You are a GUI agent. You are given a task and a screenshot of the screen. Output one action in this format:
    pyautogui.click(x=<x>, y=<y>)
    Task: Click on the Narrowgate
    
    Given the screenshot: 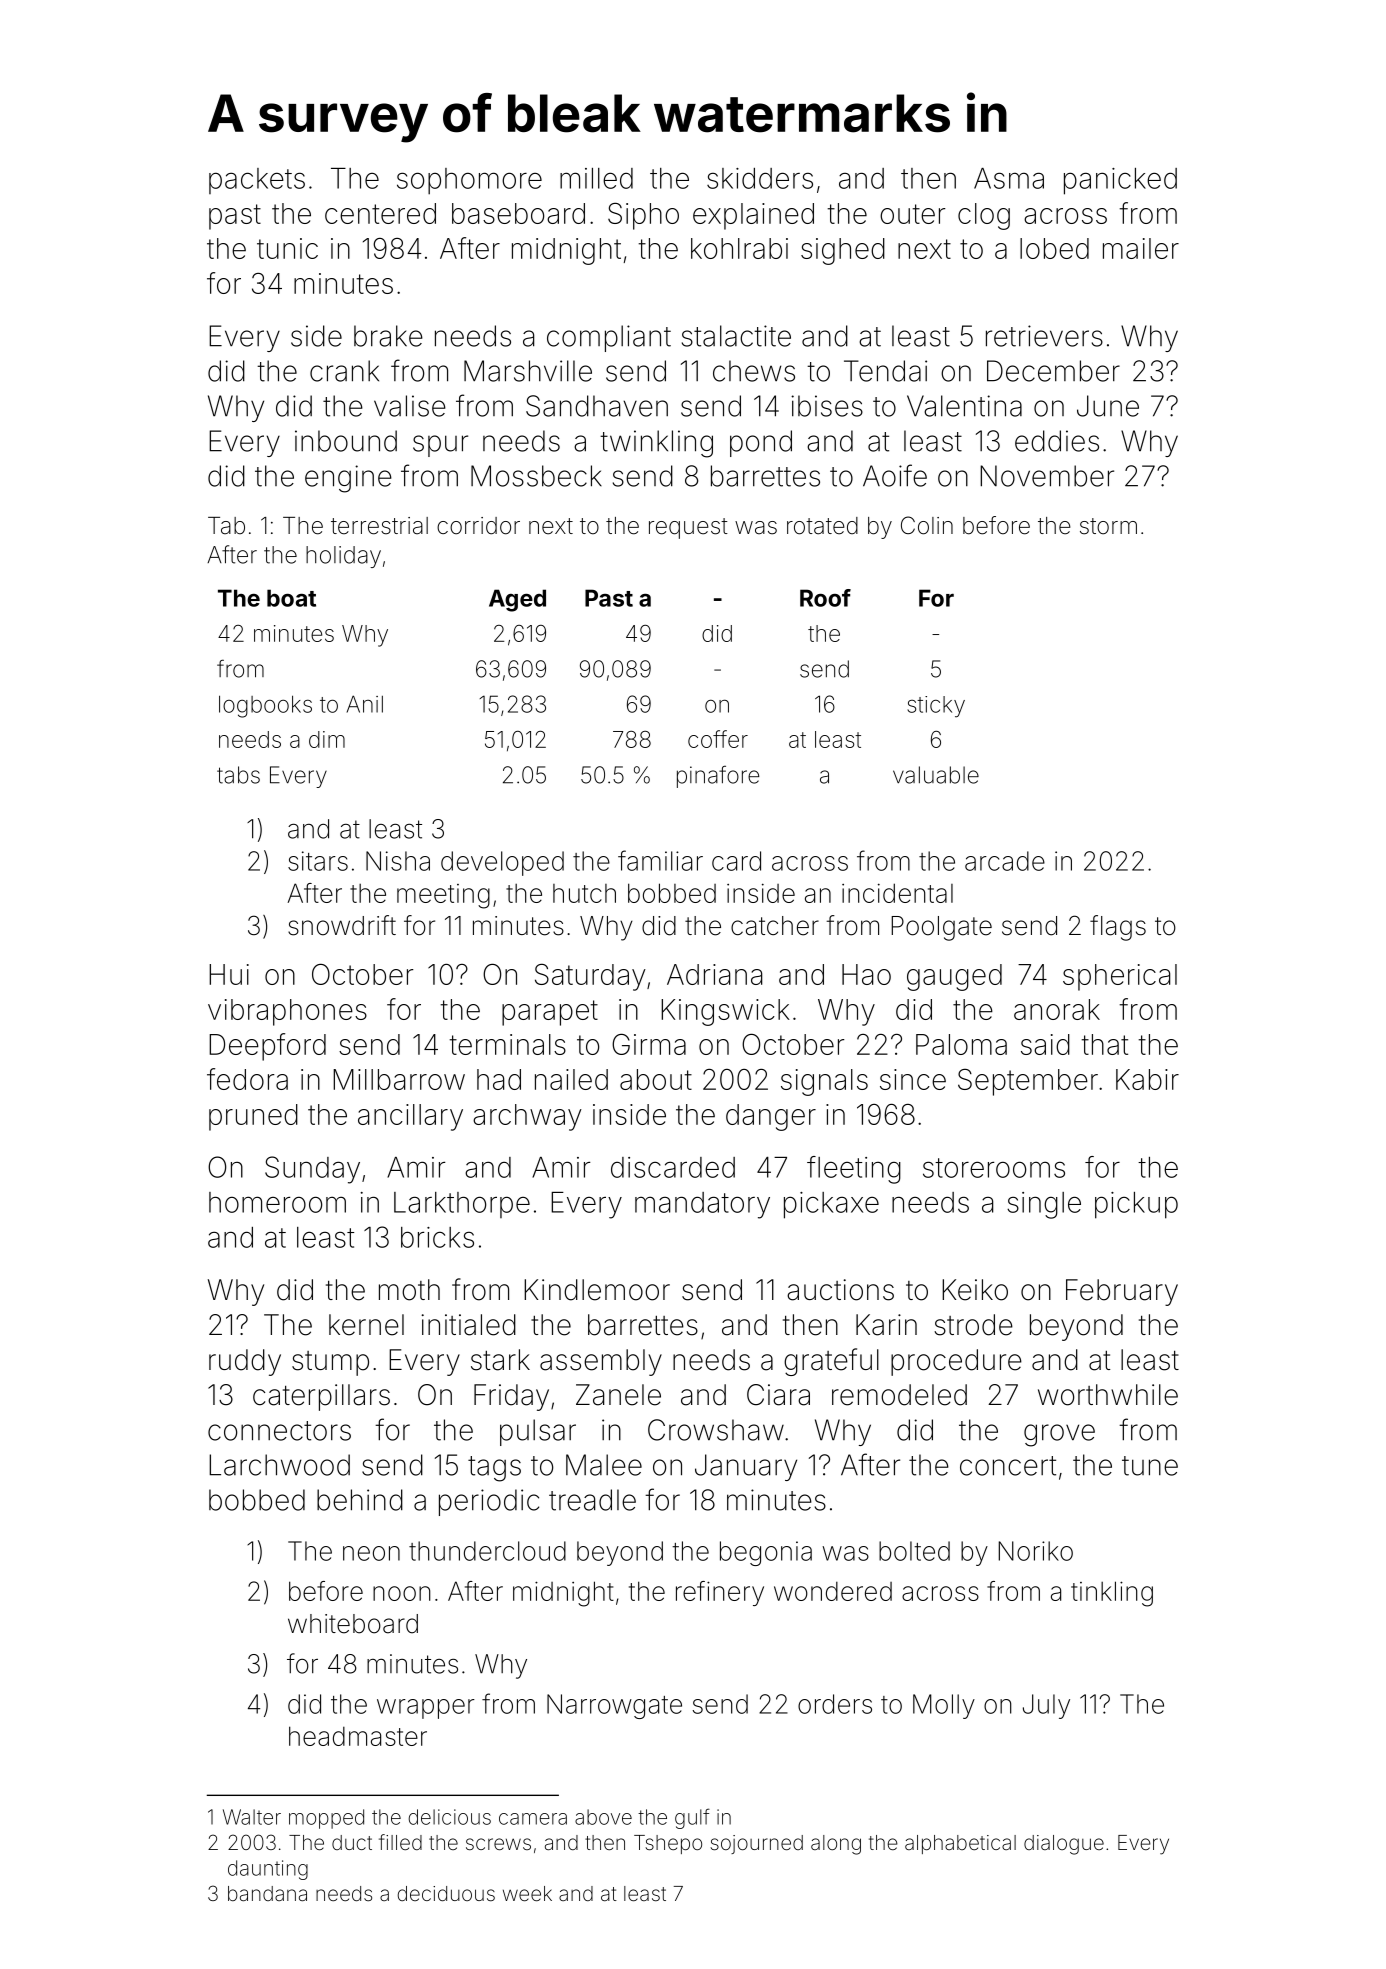 What is the action you would take?
    pyautogui.click(x=614, y=1706)
